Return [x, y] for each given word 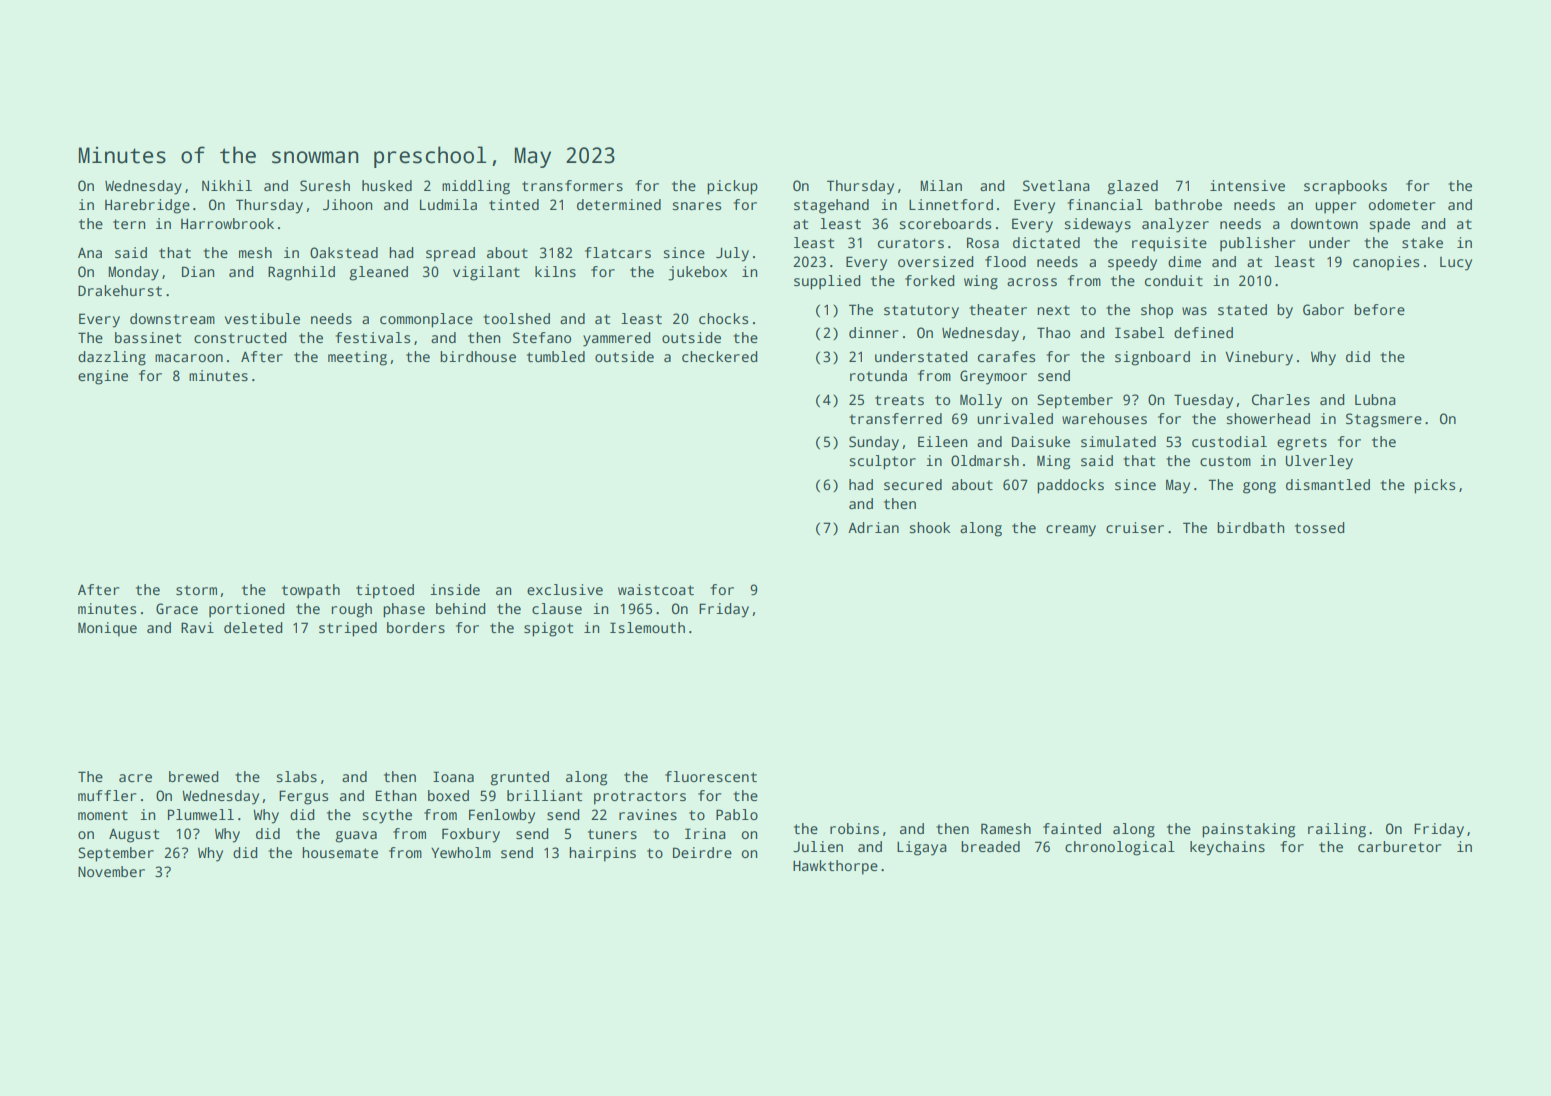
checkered [720, 356]
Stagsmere [1384, 420]
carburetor [1399, 846]
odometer [1402, 204]
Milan [941, 185]
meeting [357, 358]
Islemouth [647, 627]
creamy [1071, 531]
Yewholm [461, 852]
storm [196, 590]
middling [476, 187]
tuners [612, 834]
